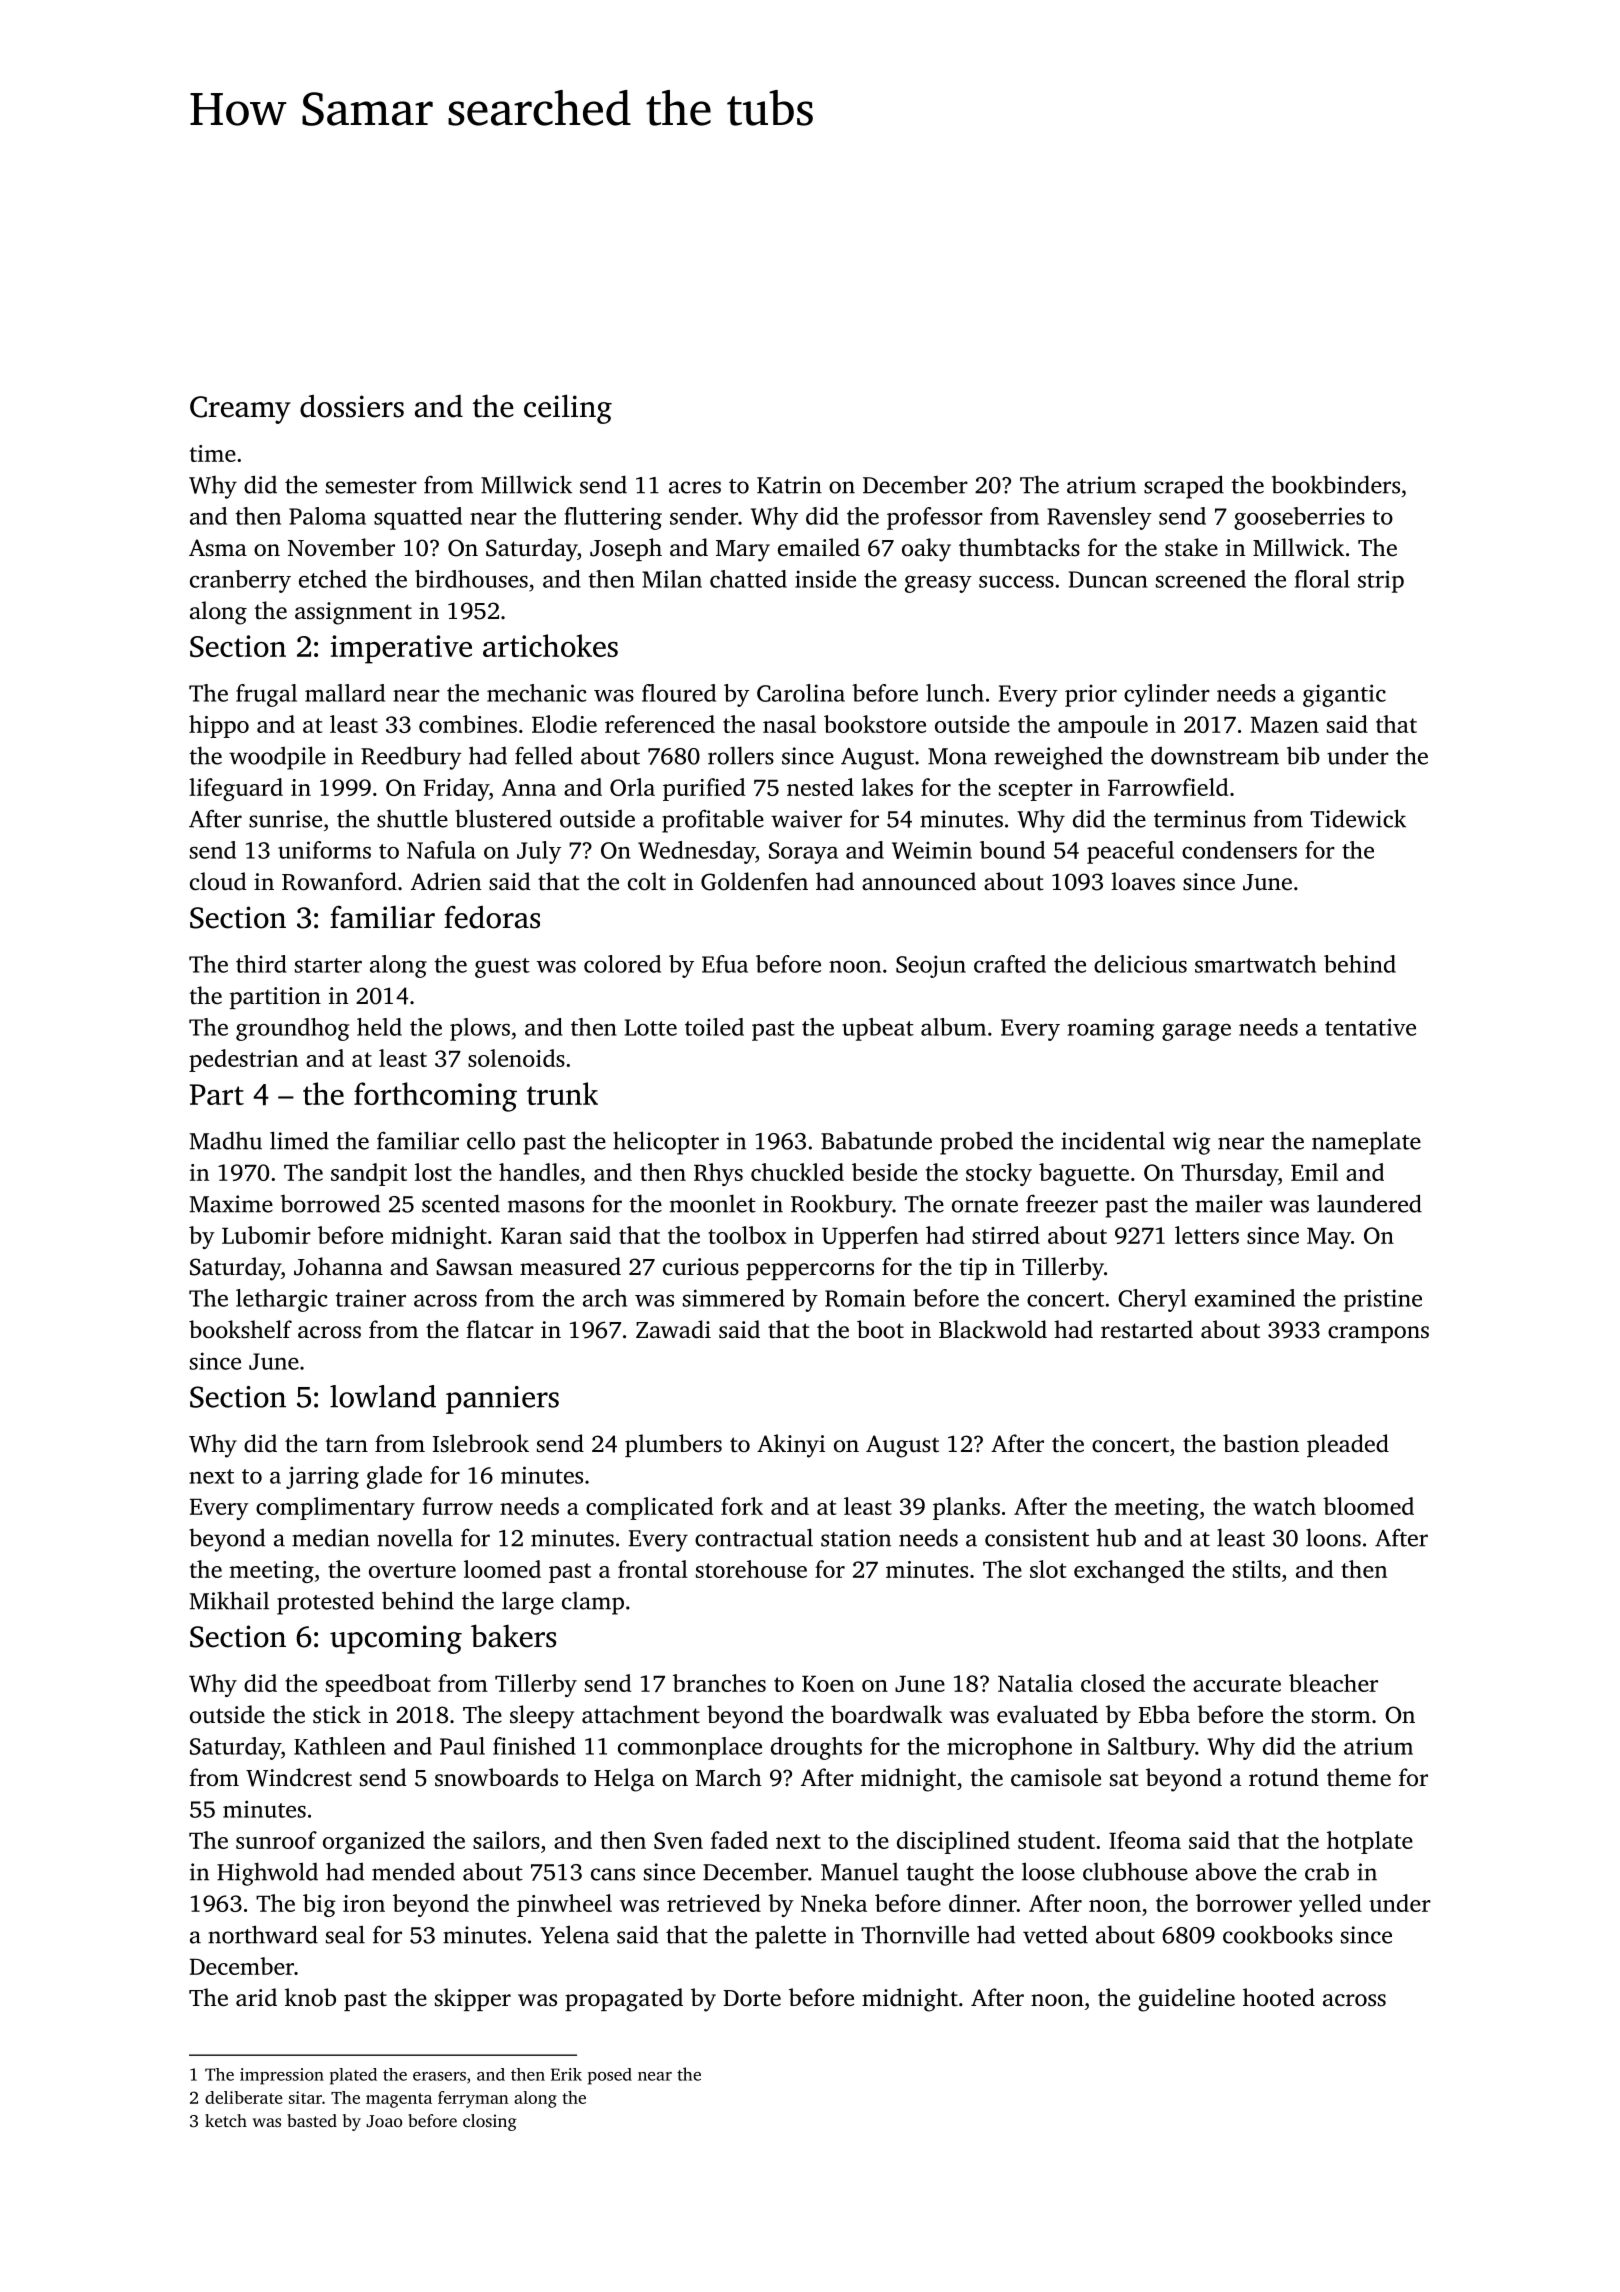  Describe the element at coordinates (240, 410) in the image. I see `Creamy` at that location.
